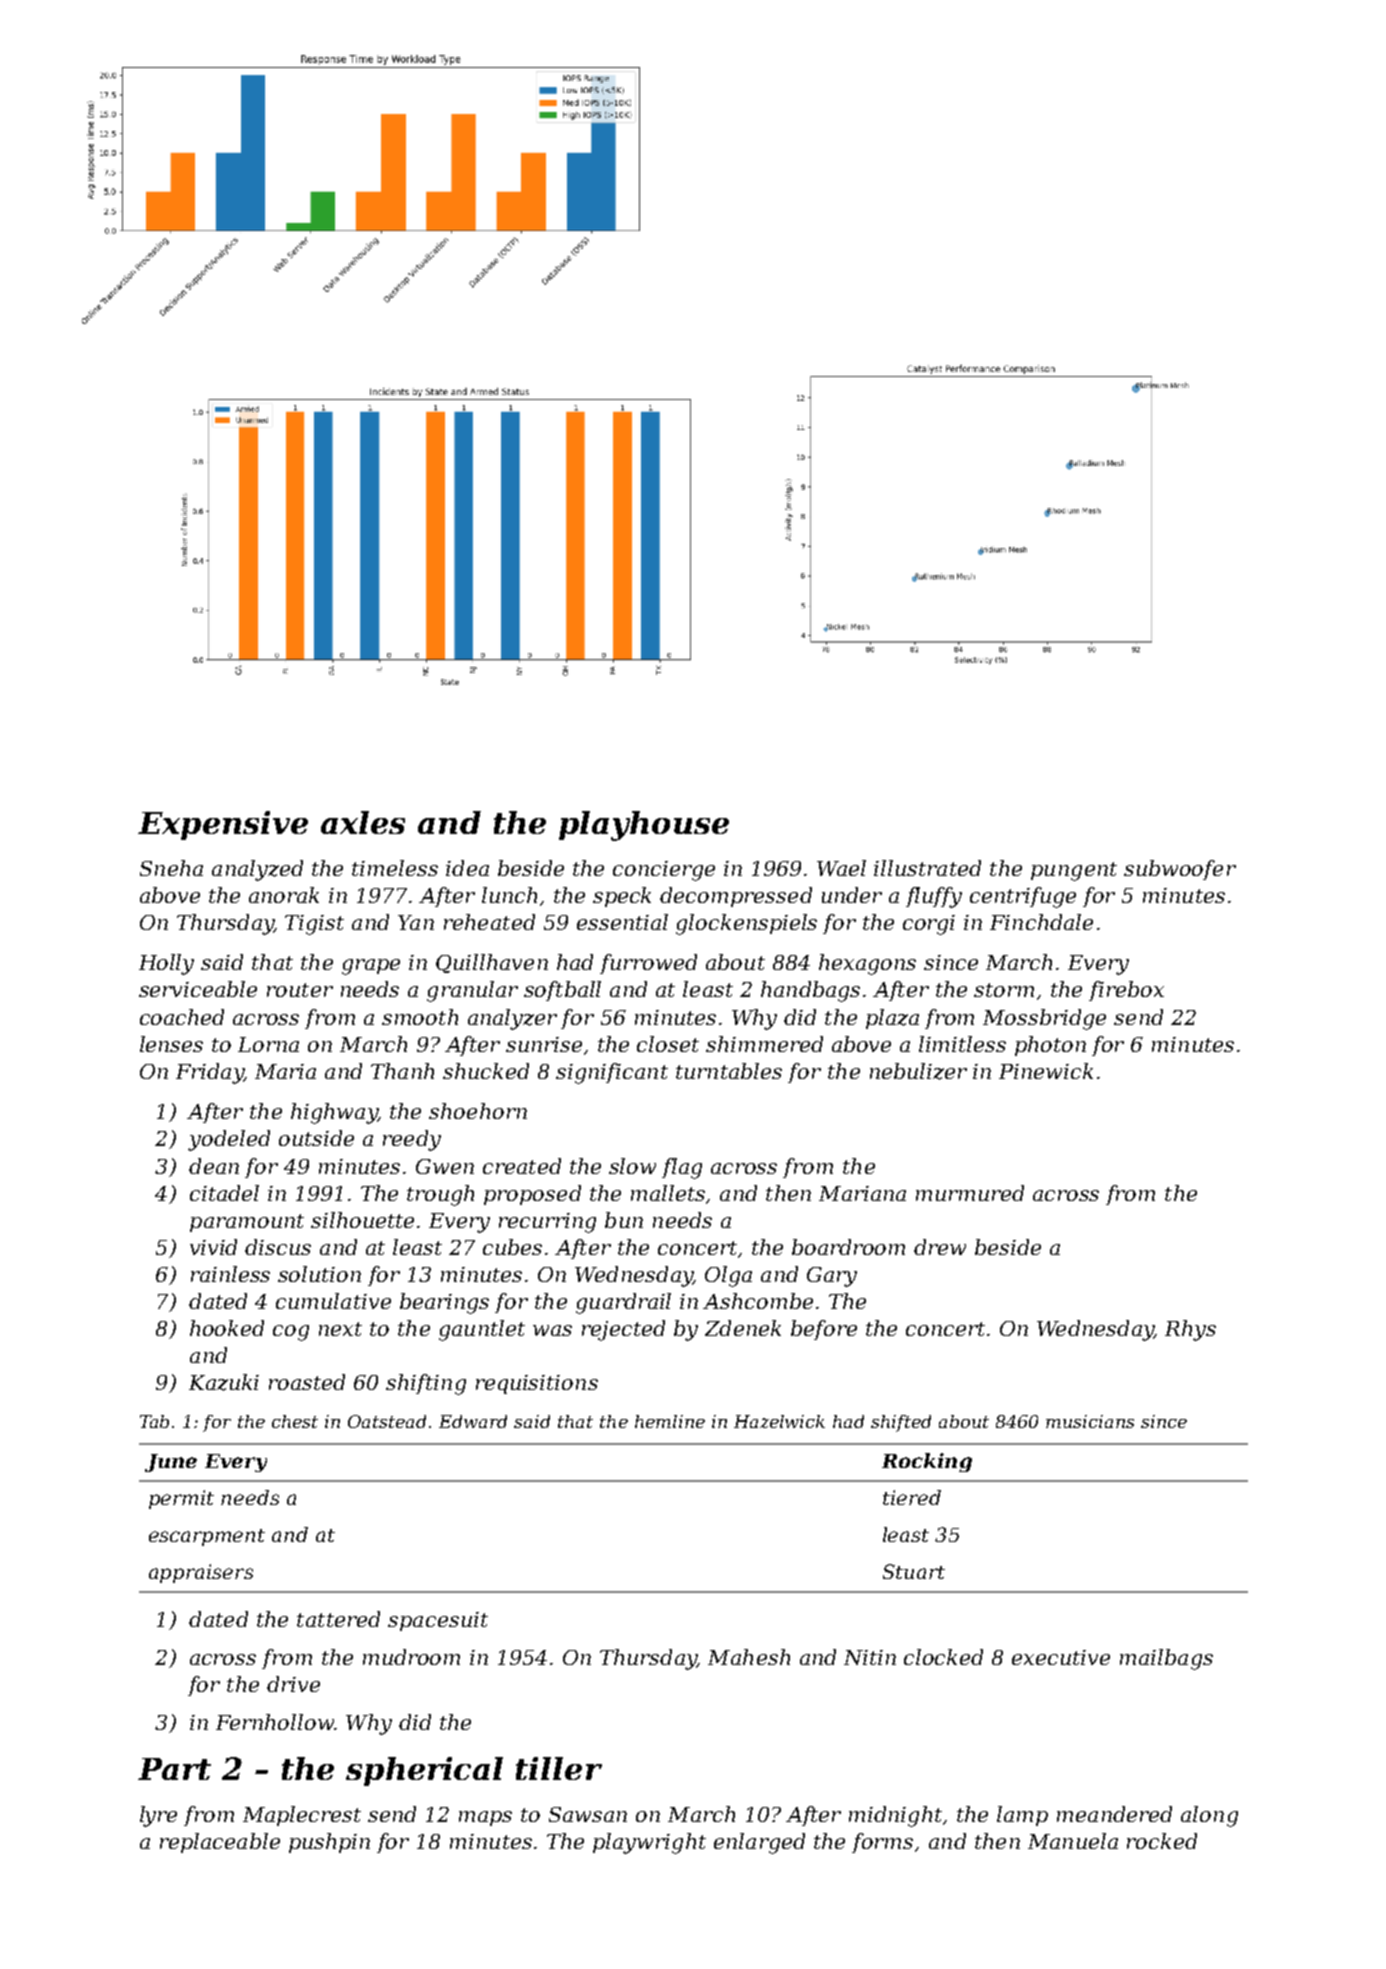  I want to click on subwoofer, so click(1180, 870).
